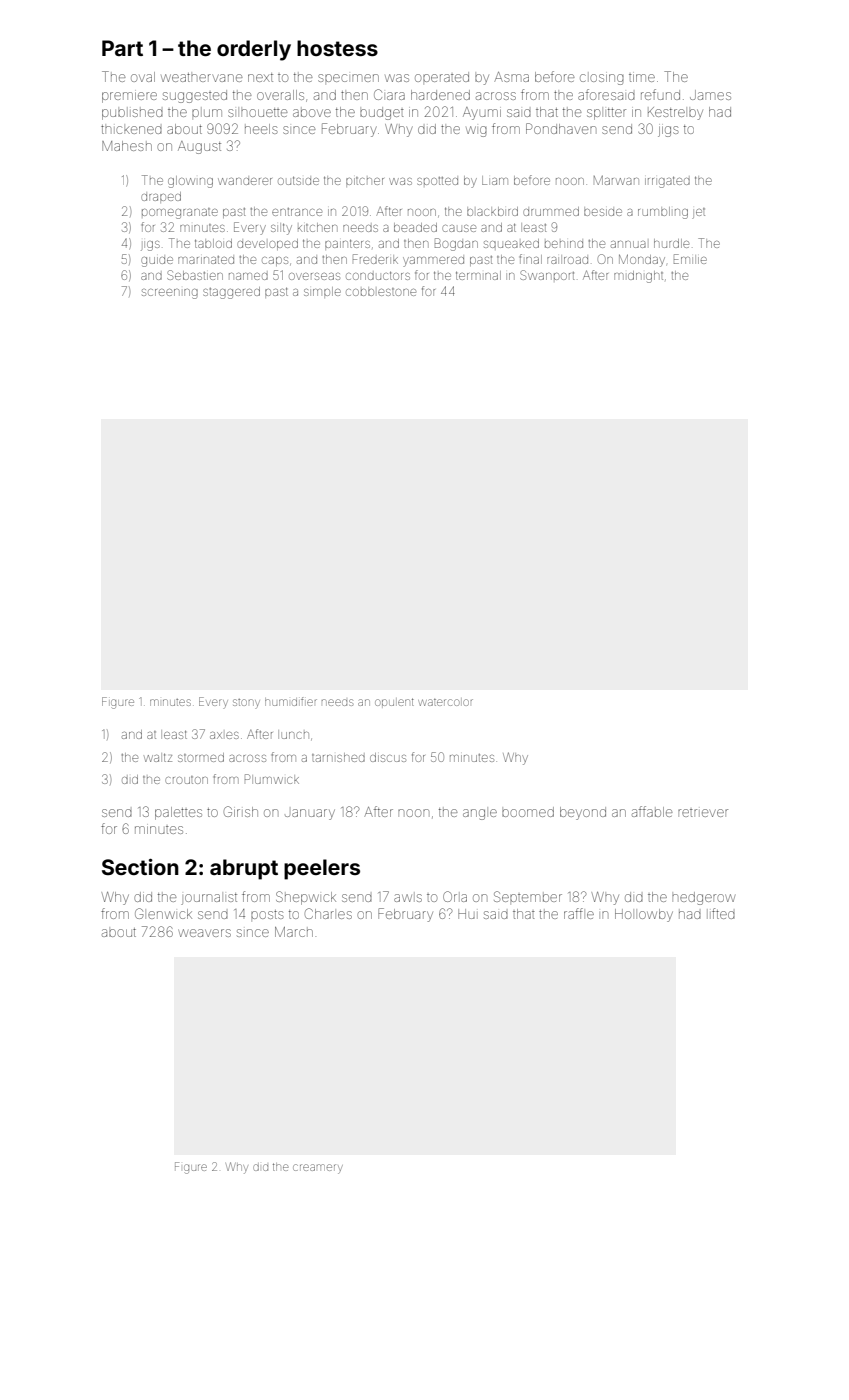 This screenshot has height=1400, width=849. I want to click on terminal, so click(478, 275).
